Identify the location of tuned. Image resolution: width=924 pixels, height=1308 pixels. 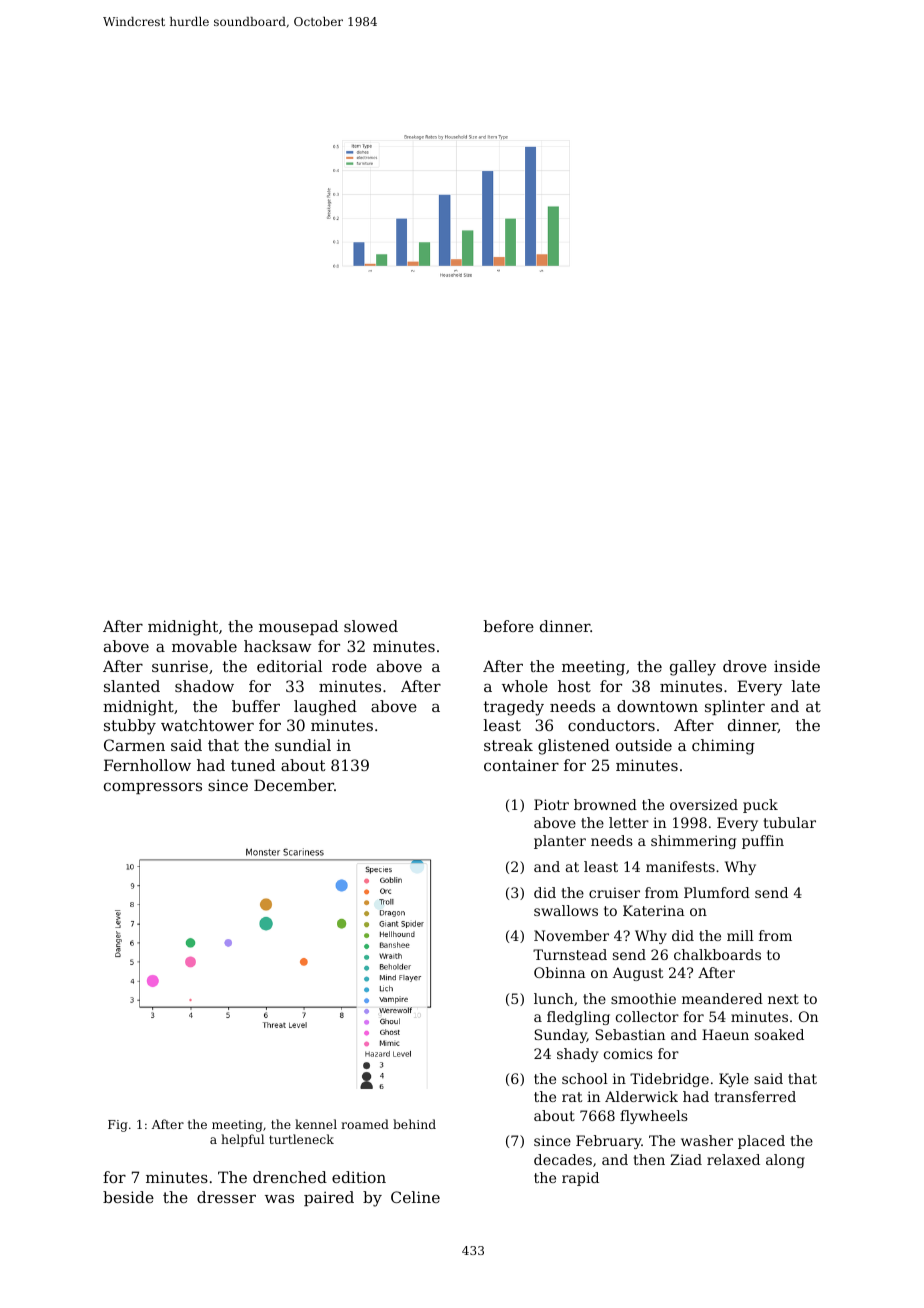
(253, 765).
